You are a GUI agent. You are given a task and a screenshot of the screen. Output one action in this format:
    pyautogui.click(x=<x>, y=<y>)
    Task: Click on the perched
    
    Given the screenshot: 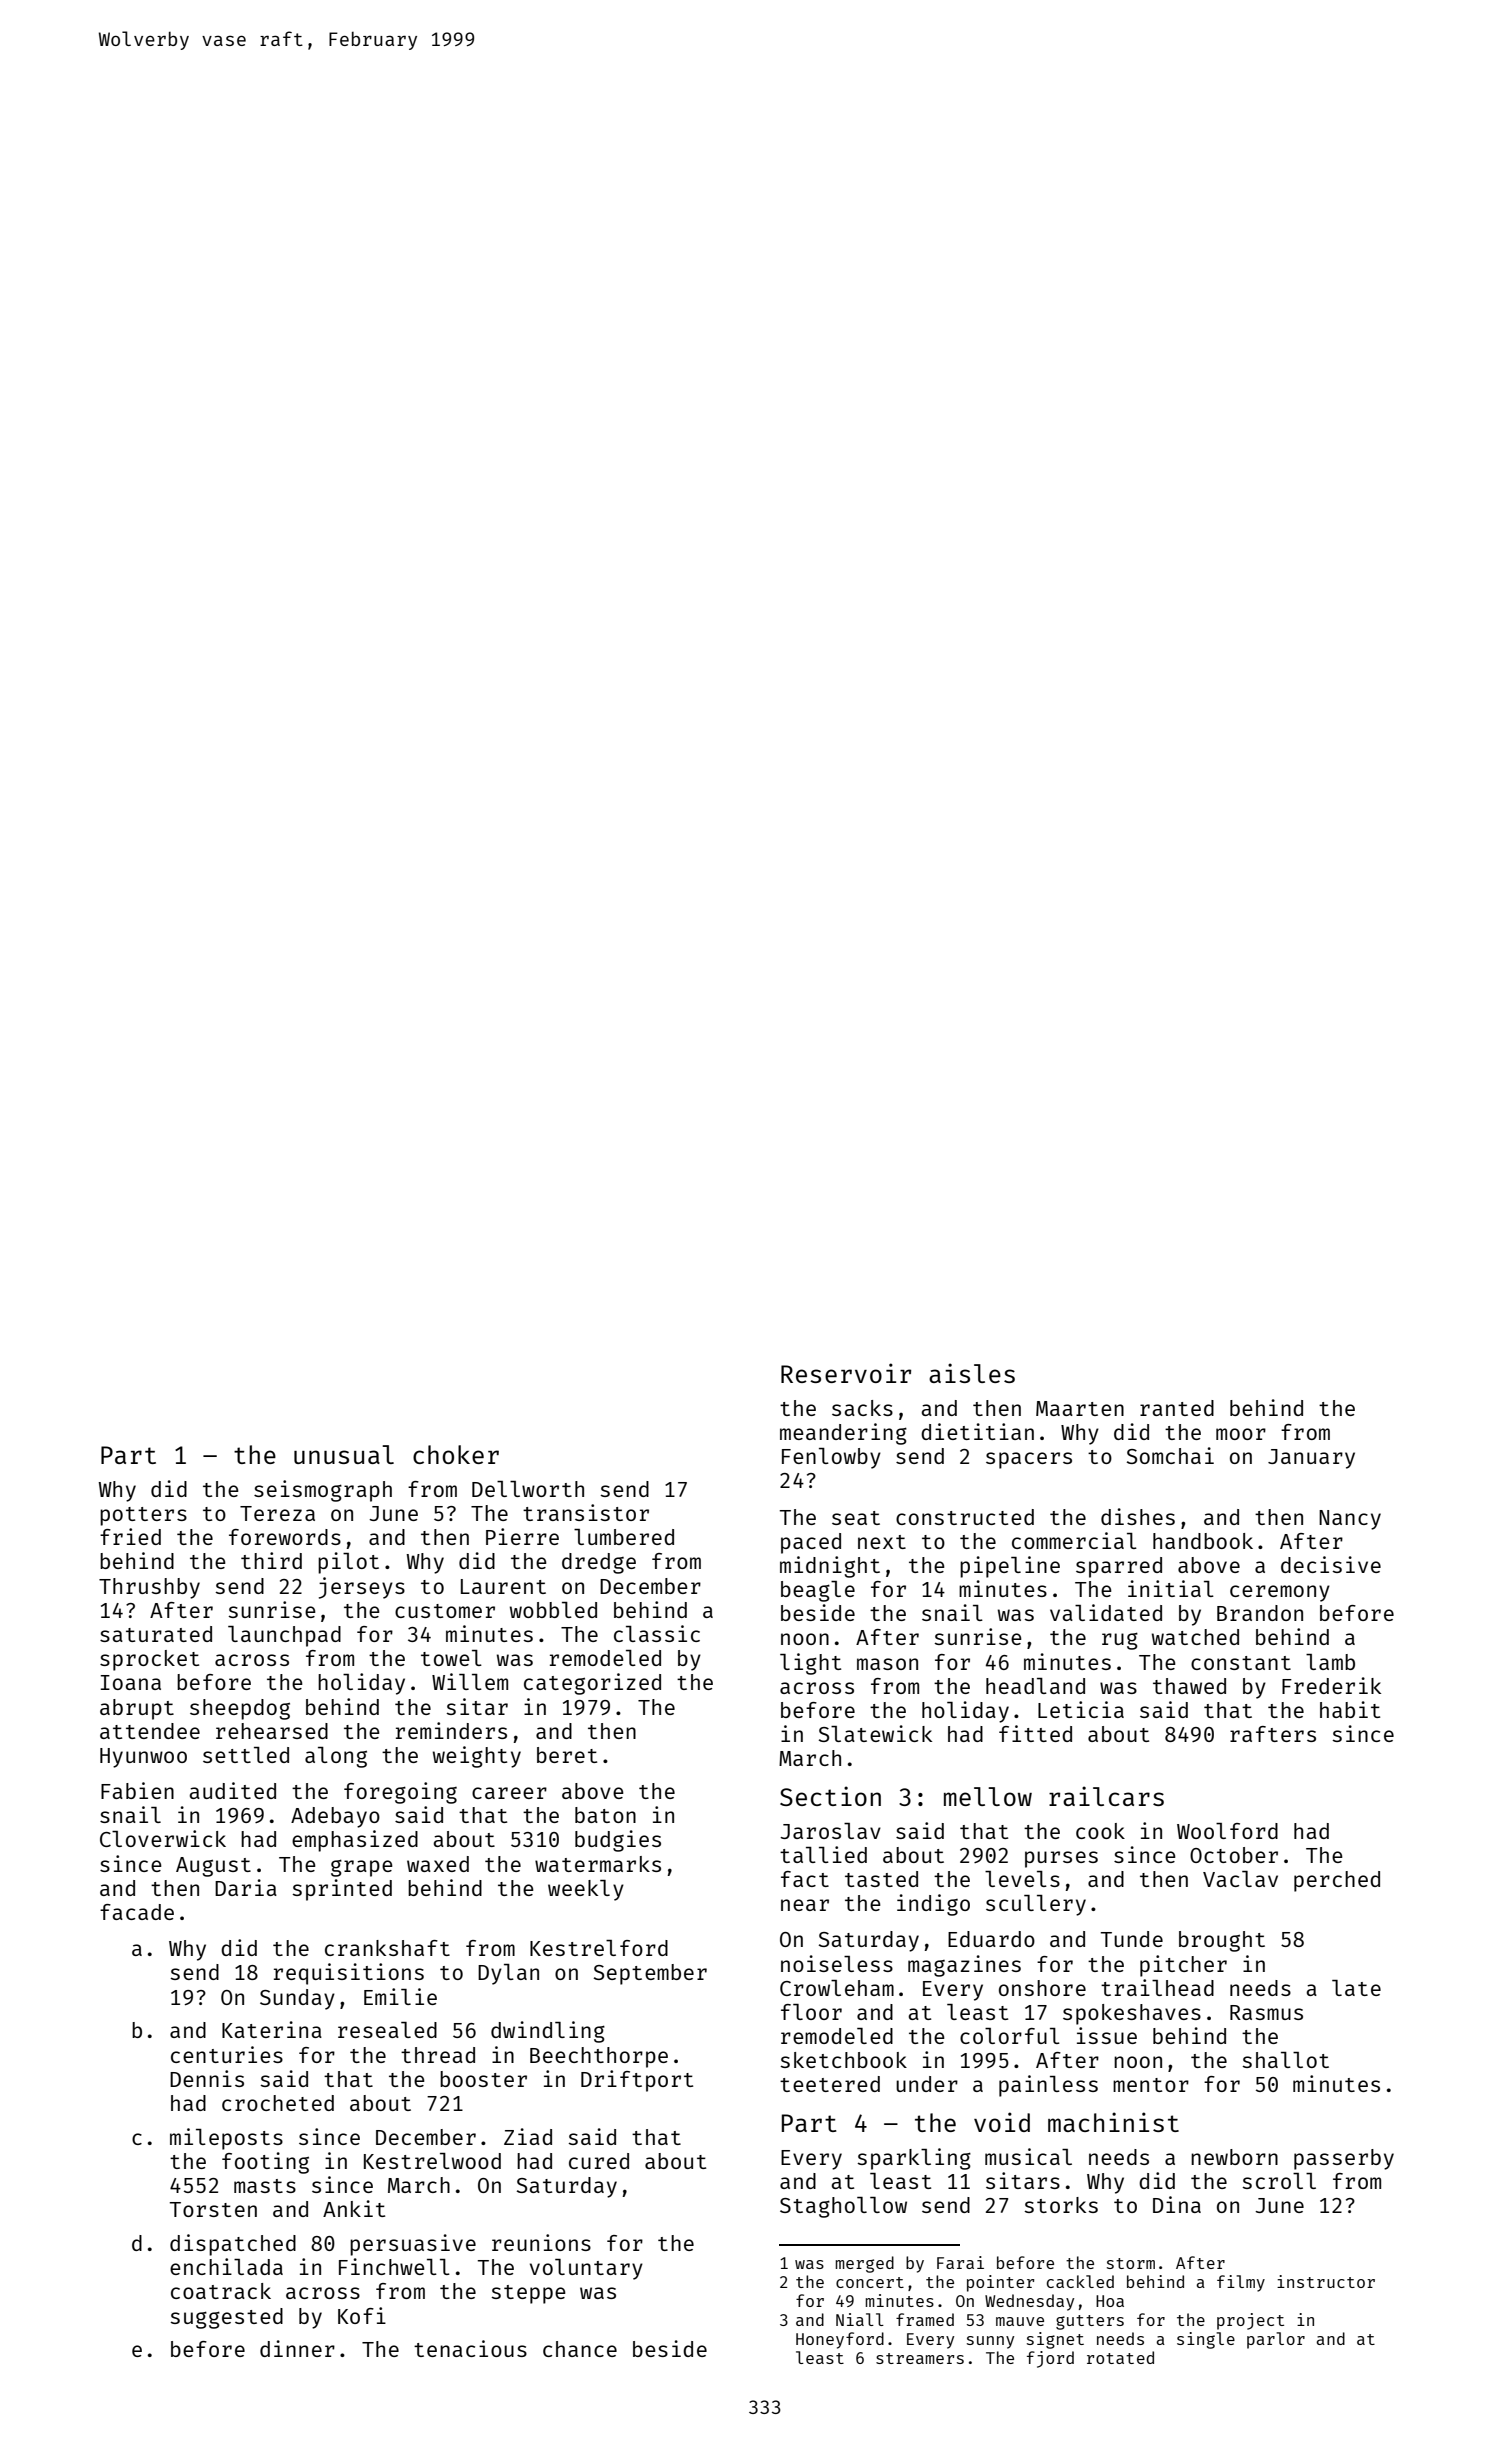 What is the action you would take?
    pyautogui.click(x=1337, y=1881)
